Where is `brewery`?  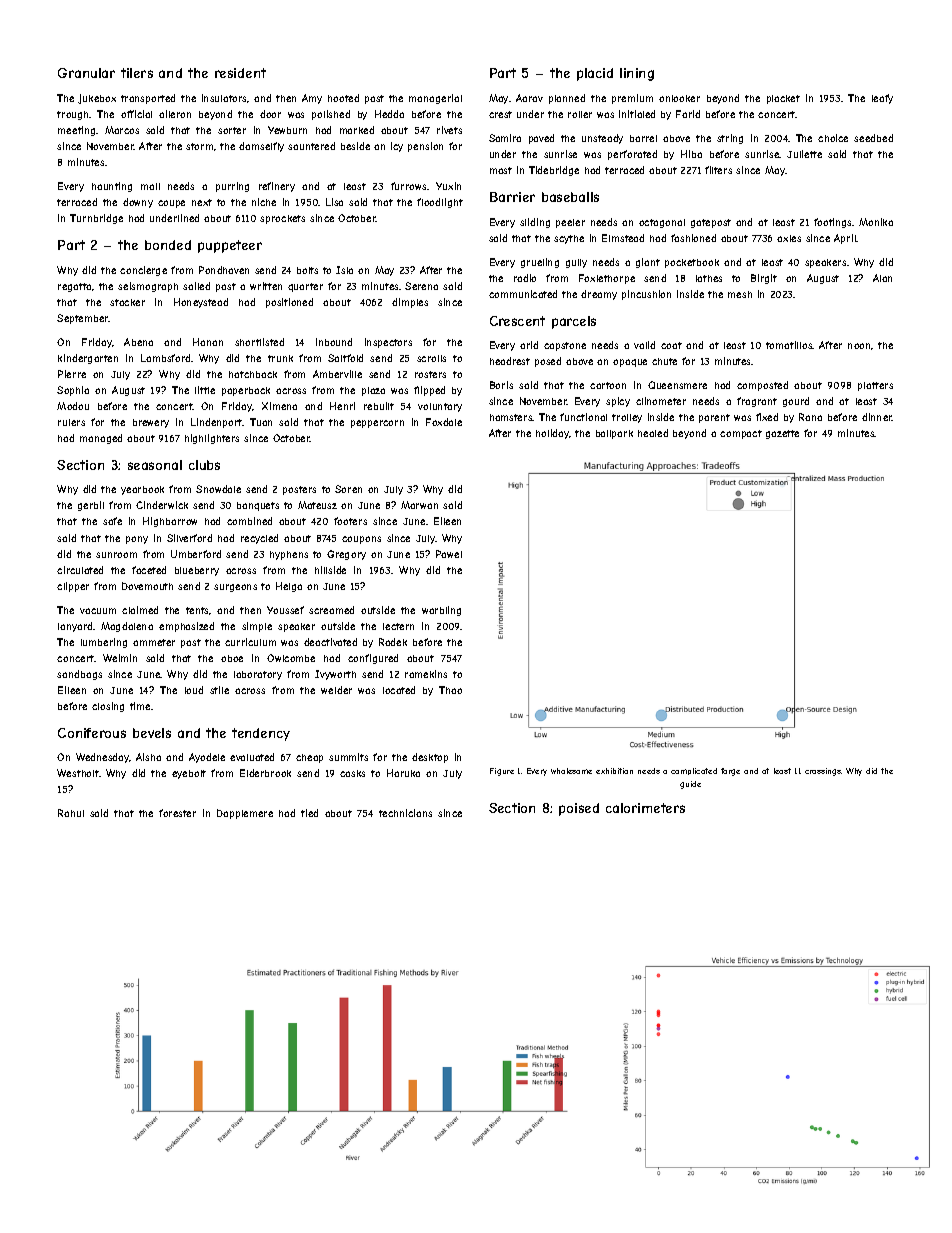 brewery is located at coordinates (151, 423).
